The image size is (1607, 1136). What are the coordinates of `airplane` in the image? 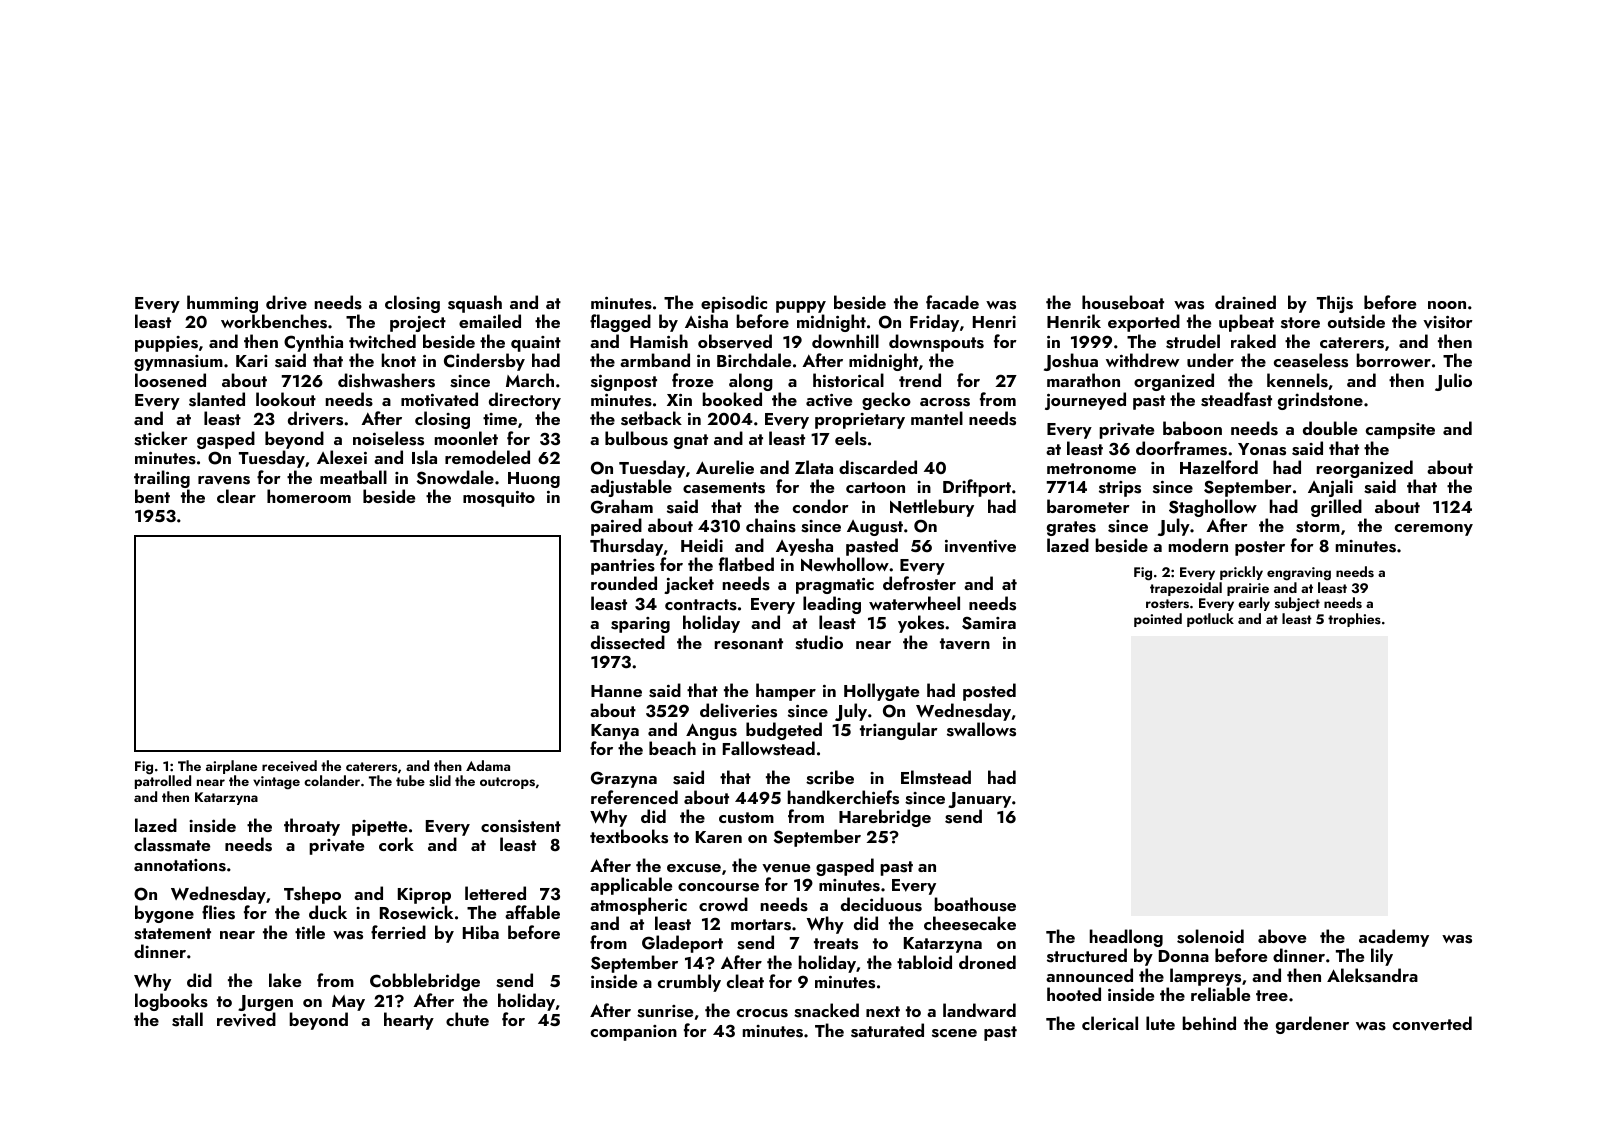 It's located at (231, 767).
